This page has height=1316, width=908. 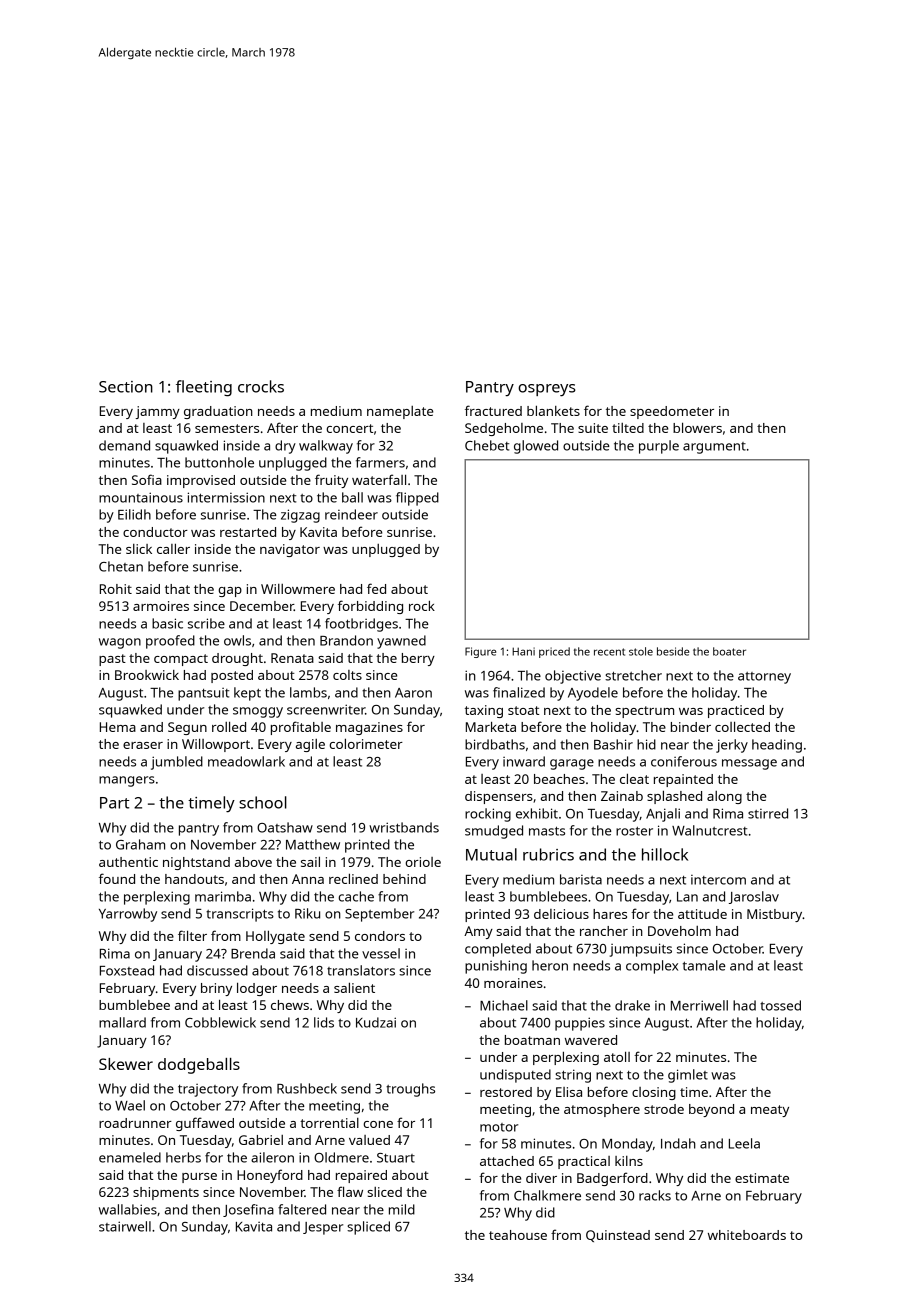 What do you see at coordinates (370, 607) in the page?
I see `forbidding` at bounding box center [370, 607].
